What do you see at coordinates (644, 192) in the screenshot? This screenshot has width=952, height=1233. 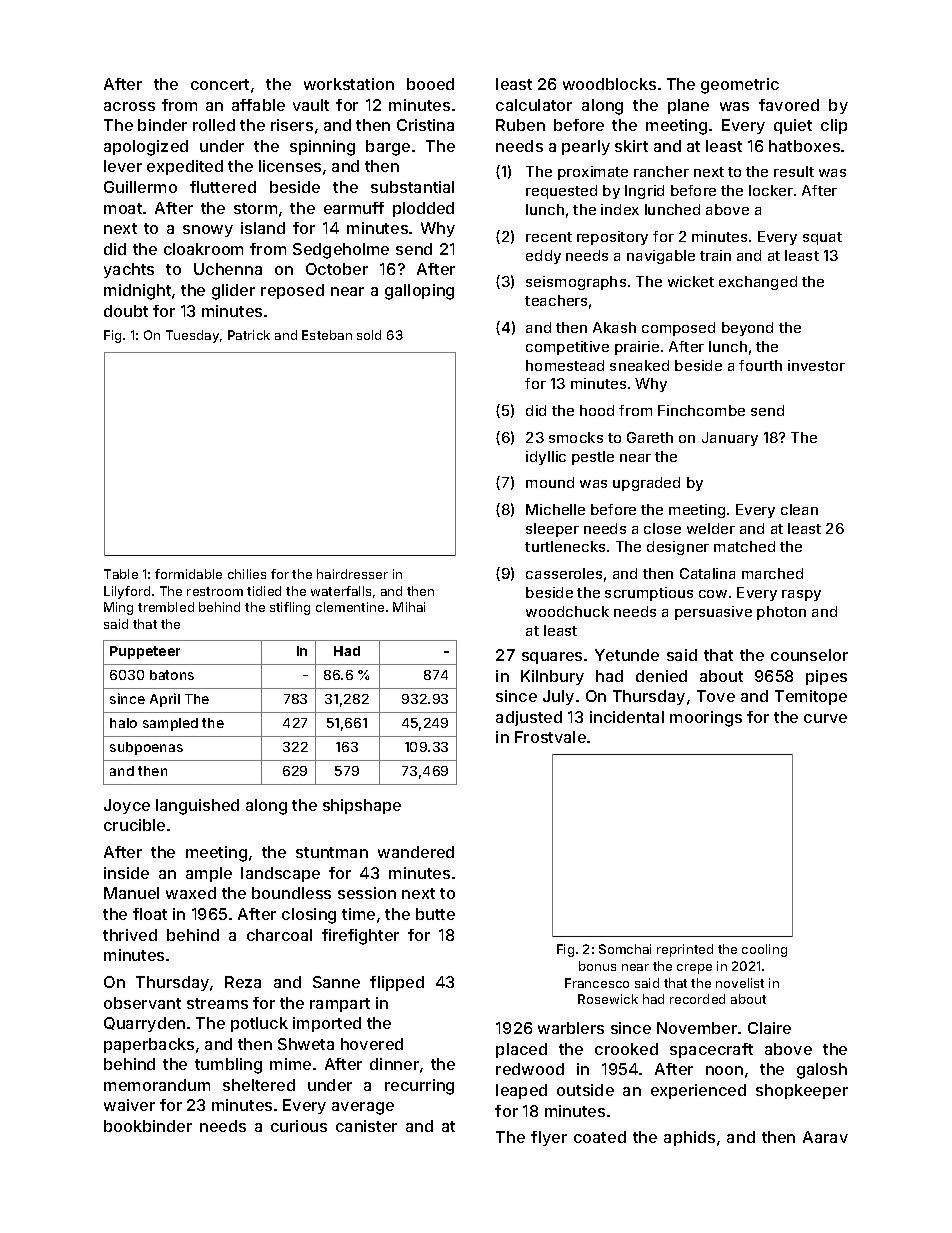 I see `Ingrid` at bounding box center [644, 192].
